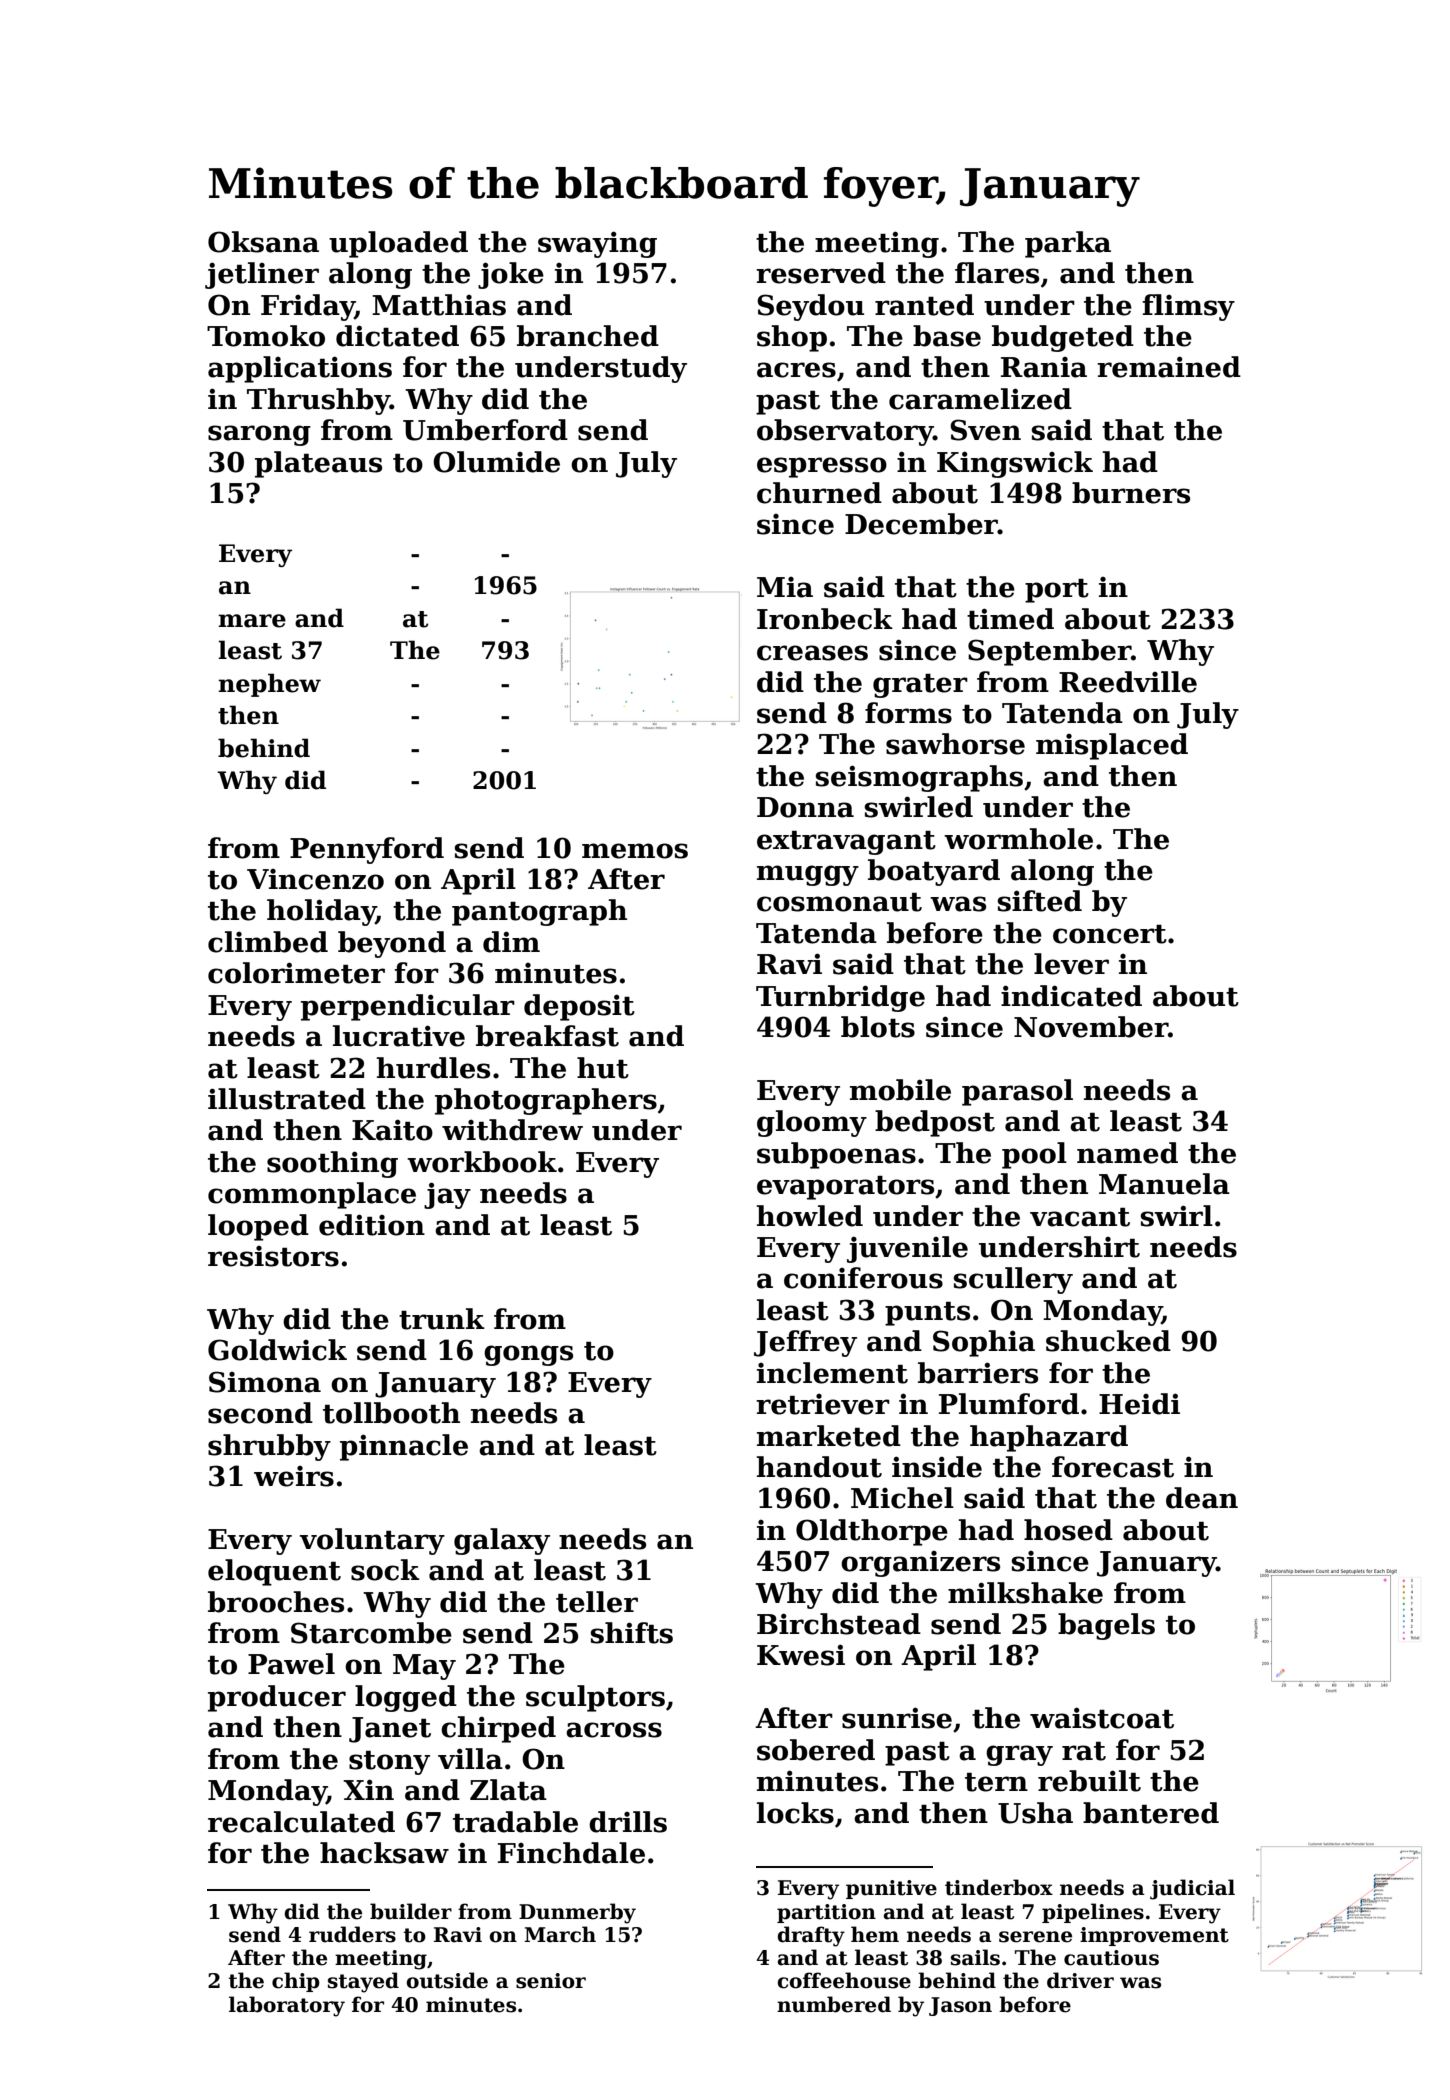 This document has height=2100, width=1450. Describe the element at coordinates (844, 1980) in the document. I see `coffeehouse` at that location.
